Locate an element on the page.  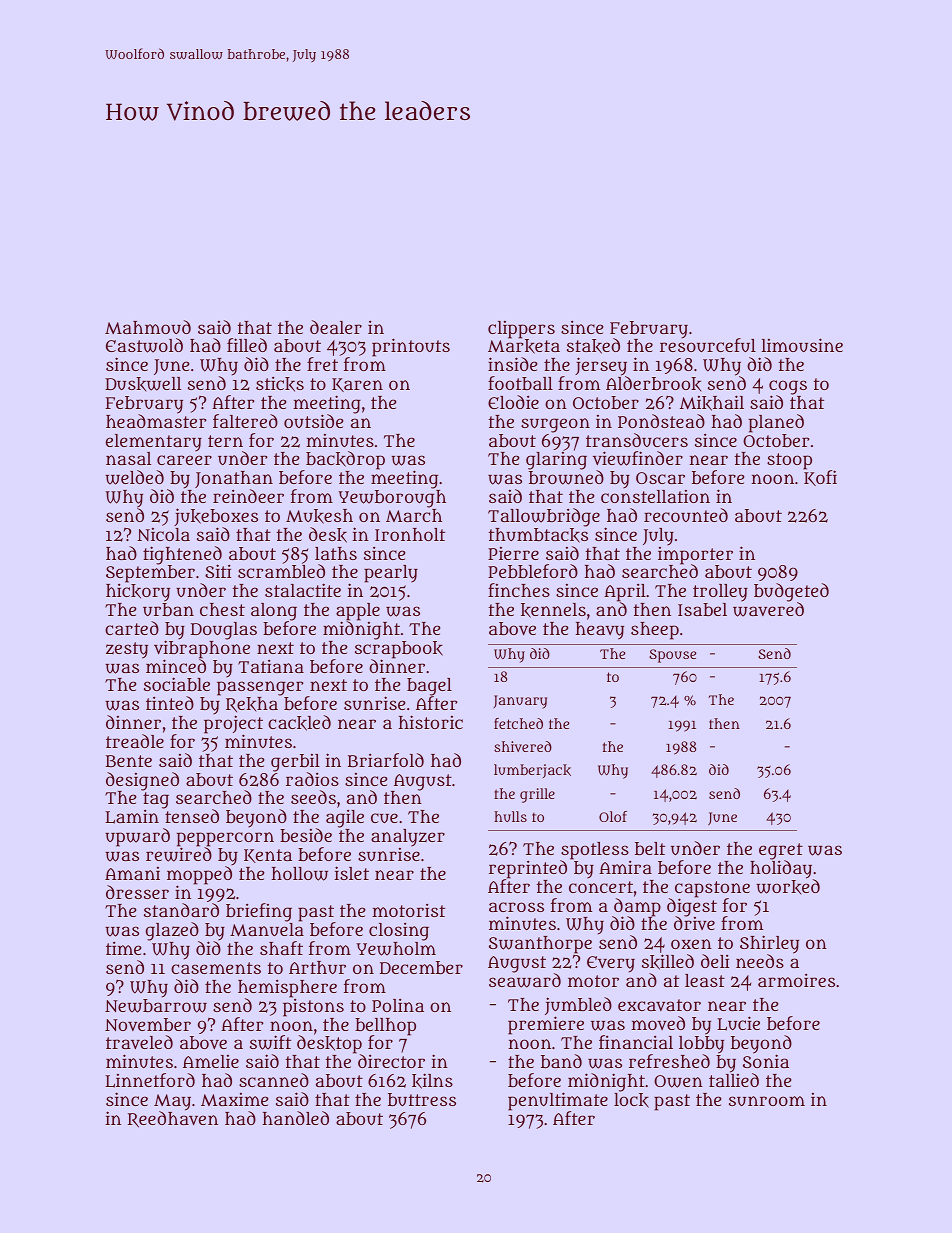
needs is located at coordinates (760, 961).
